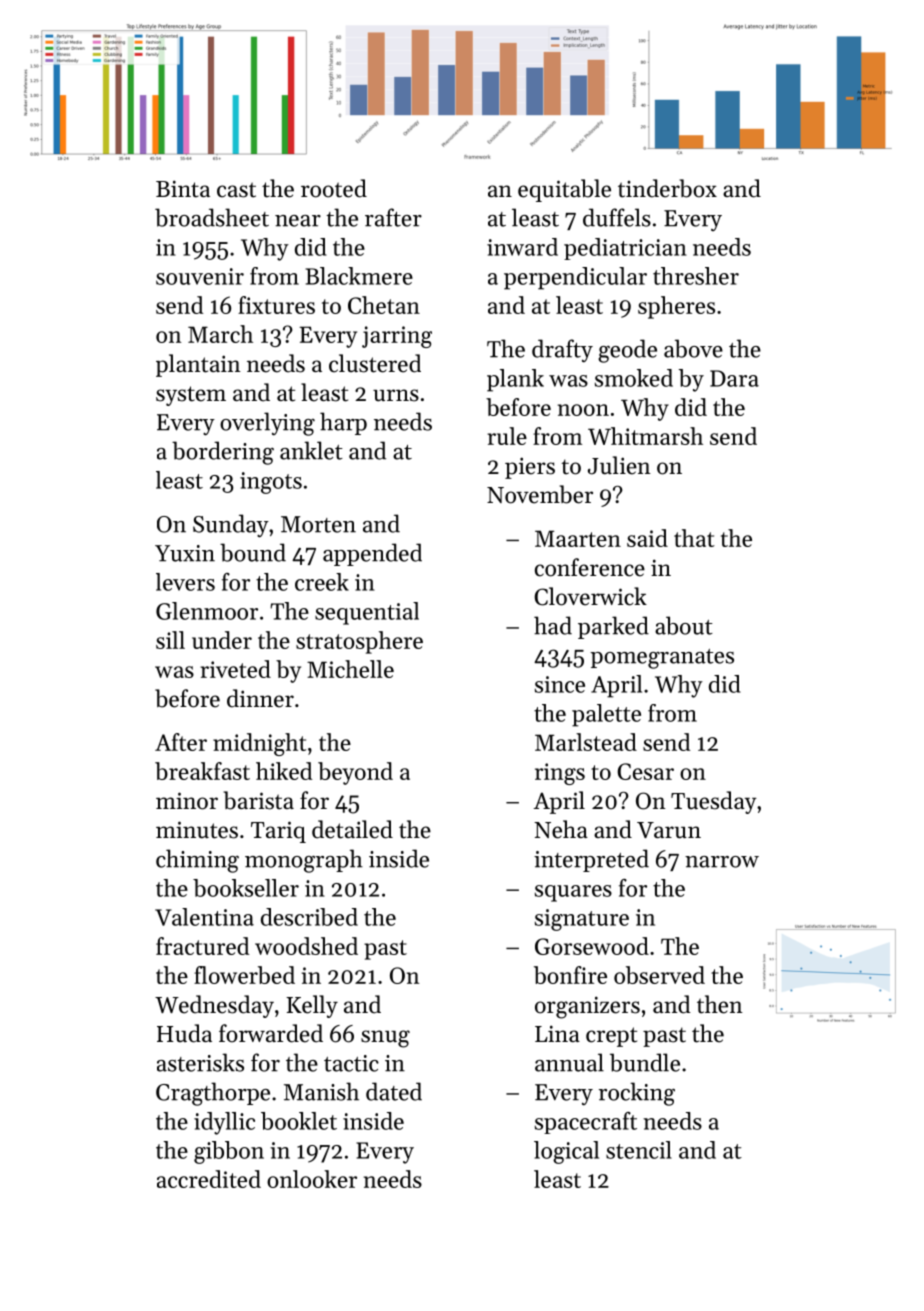 This document has width=924, height=1311. What do you see at coordinates (613, 627) in the document?
I see `parked` at bounding box center [613, 627].
